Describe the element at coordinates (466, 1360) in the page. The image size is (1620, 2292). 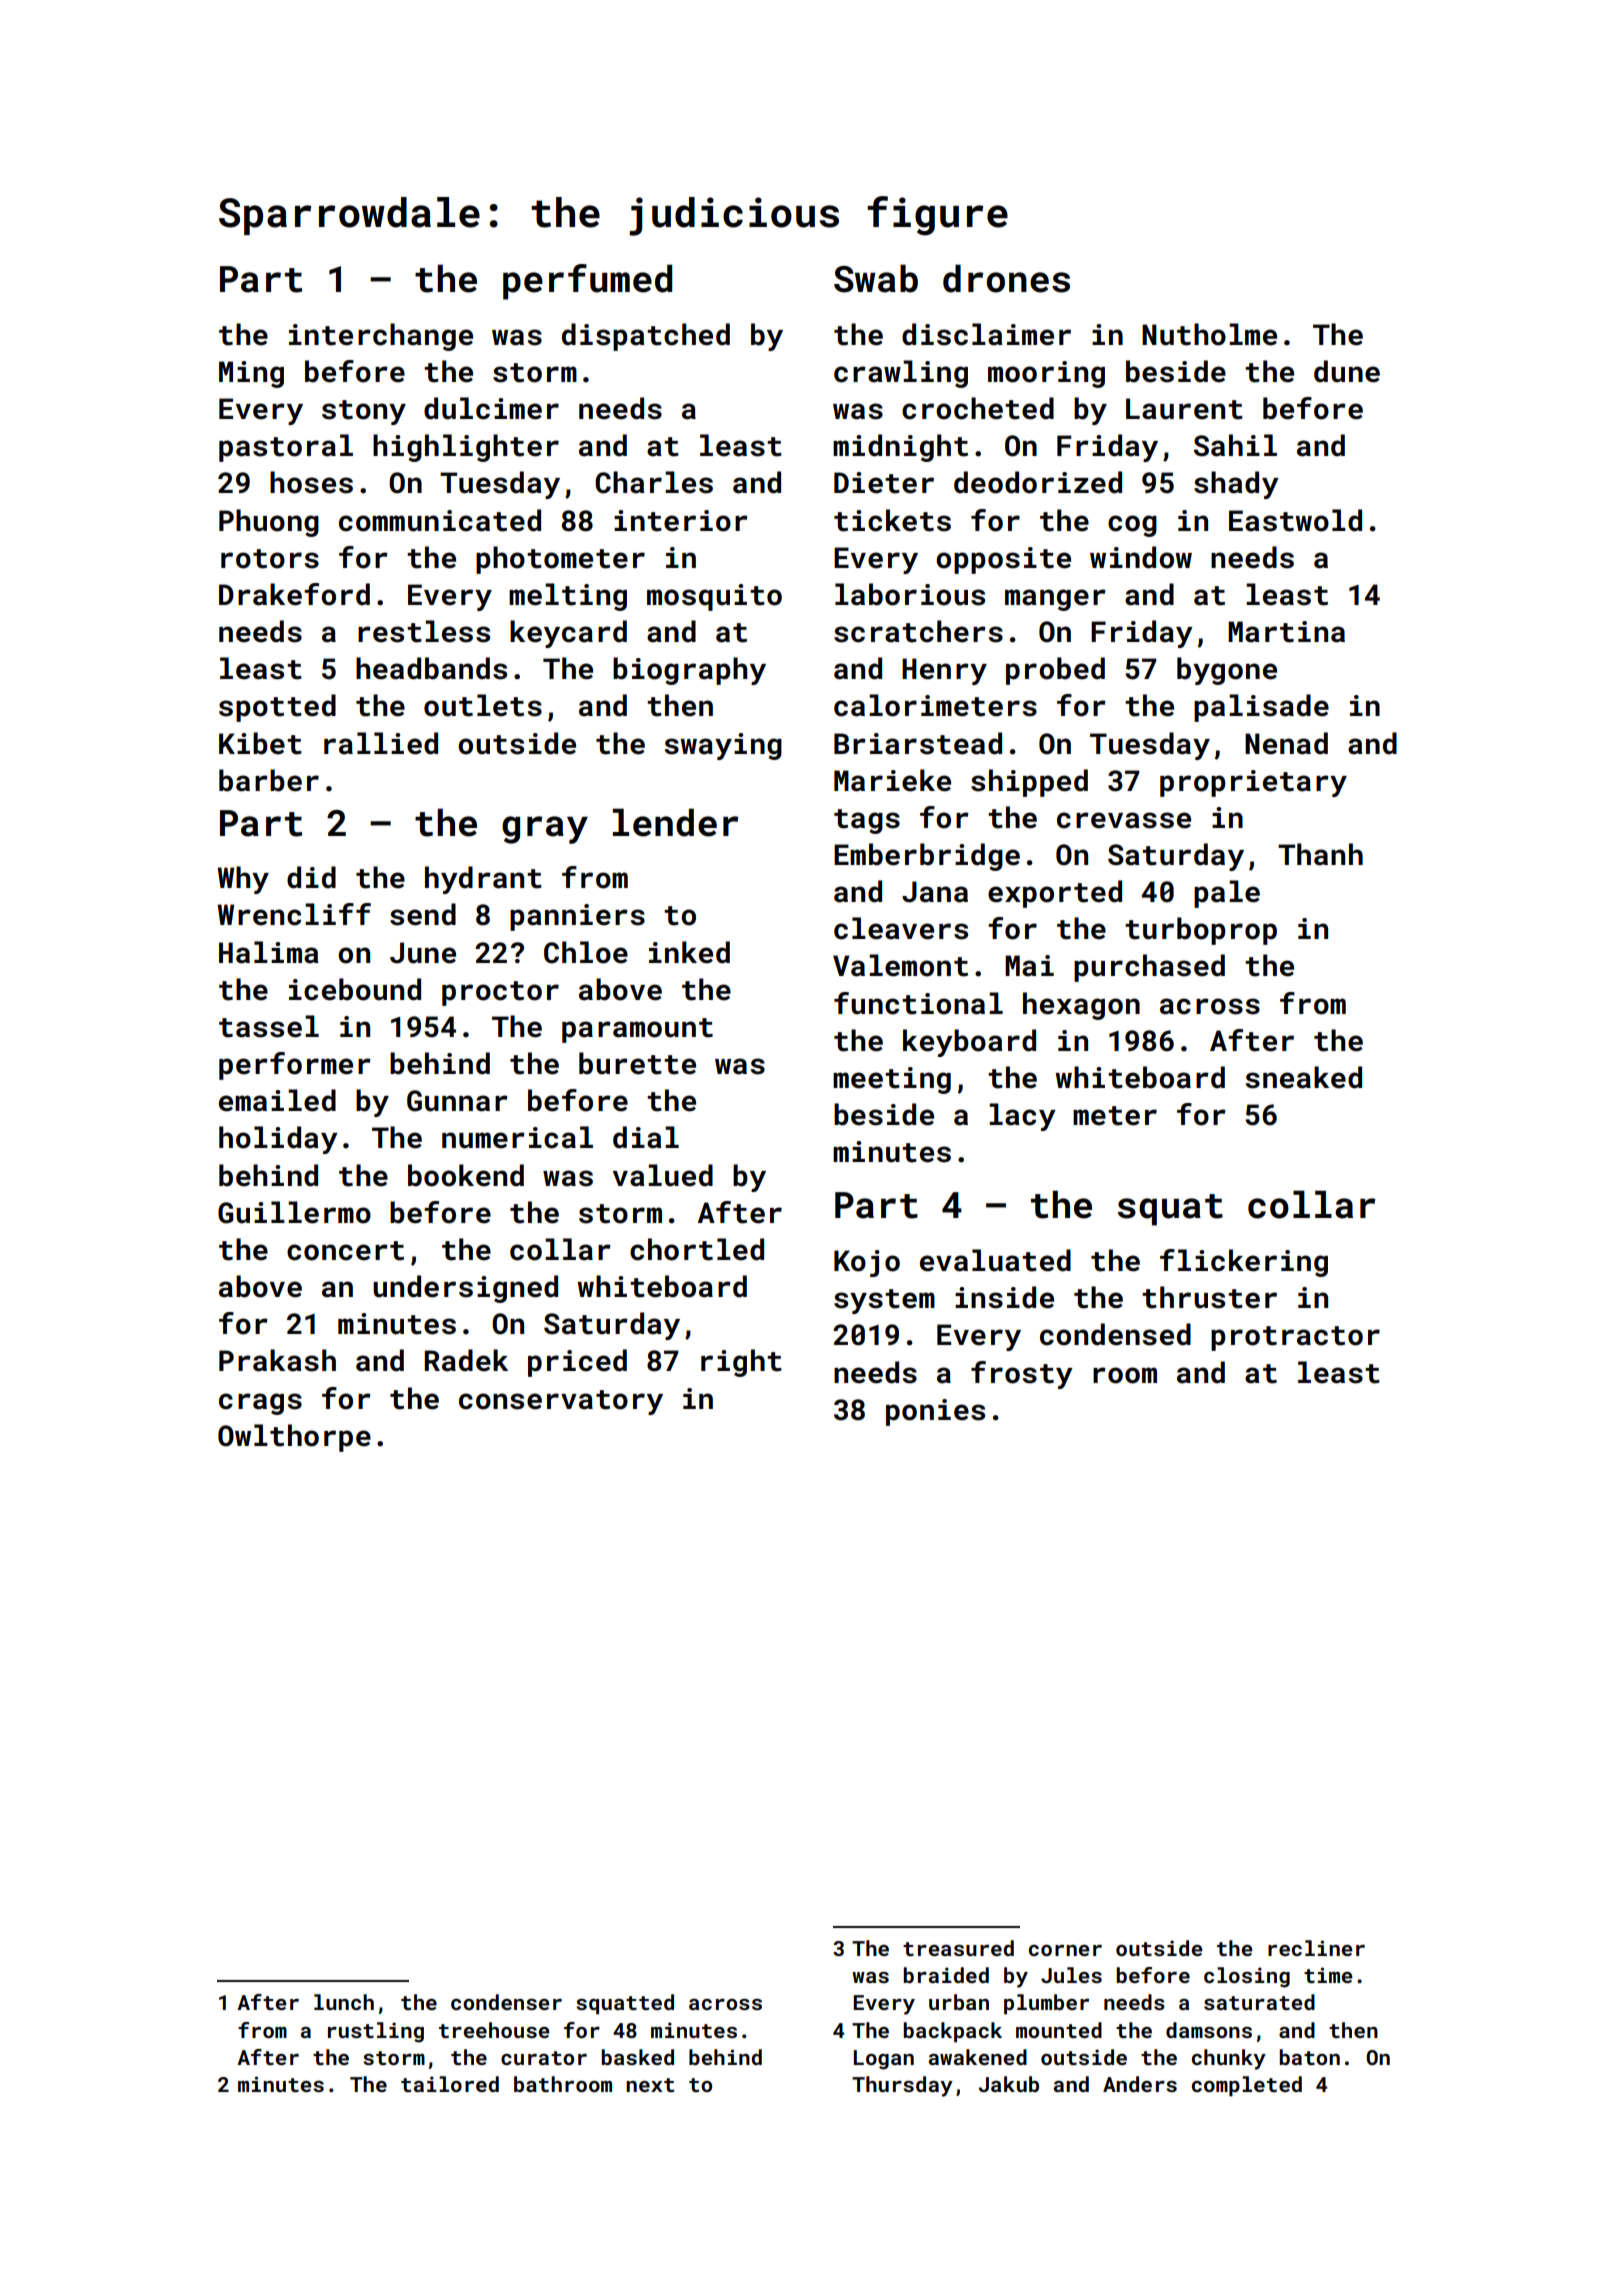
I see `Radek` at that location.
